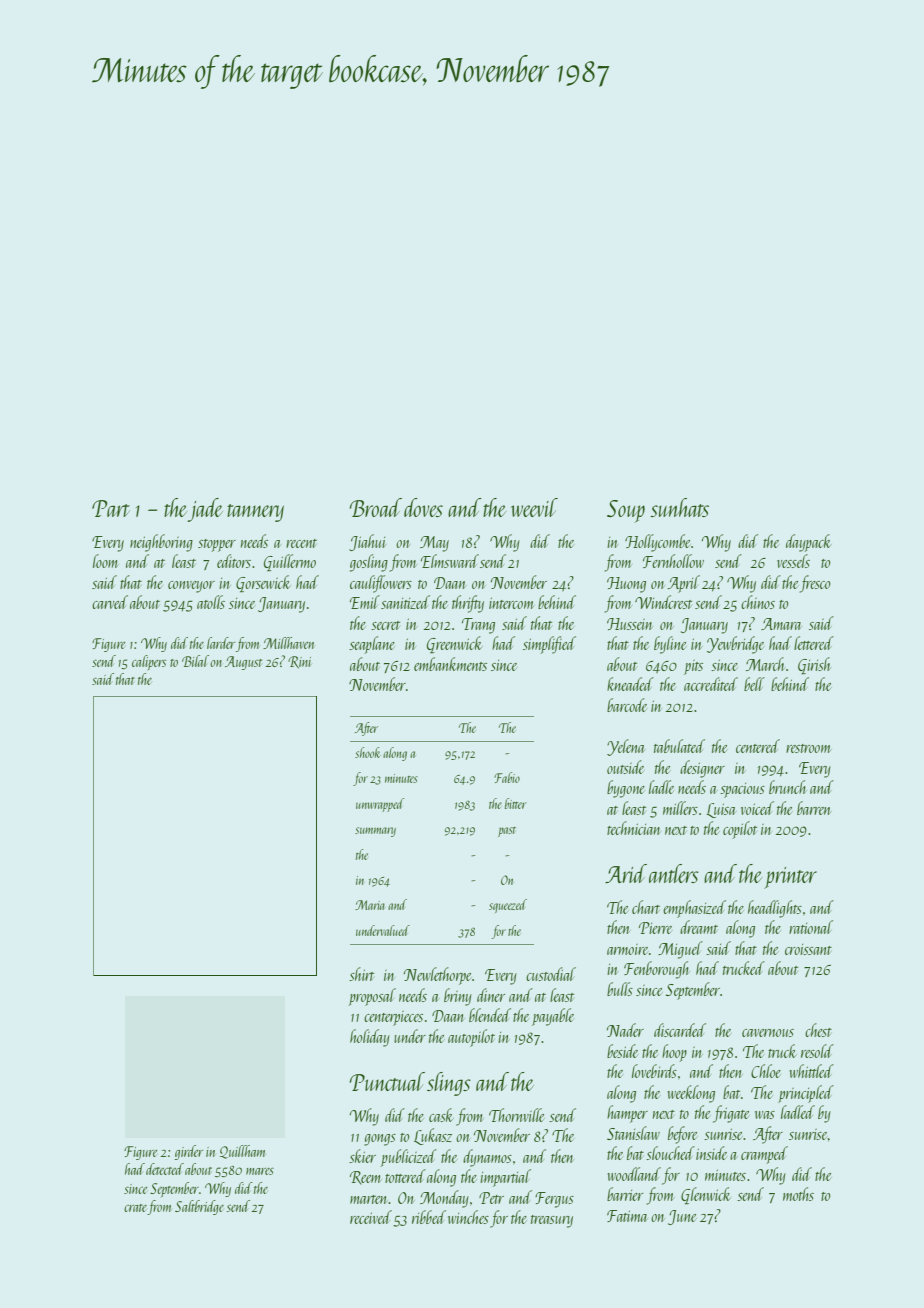  Describe the element at coordinates (299, 662) in the screenshot. I see `Rini` at that location.
